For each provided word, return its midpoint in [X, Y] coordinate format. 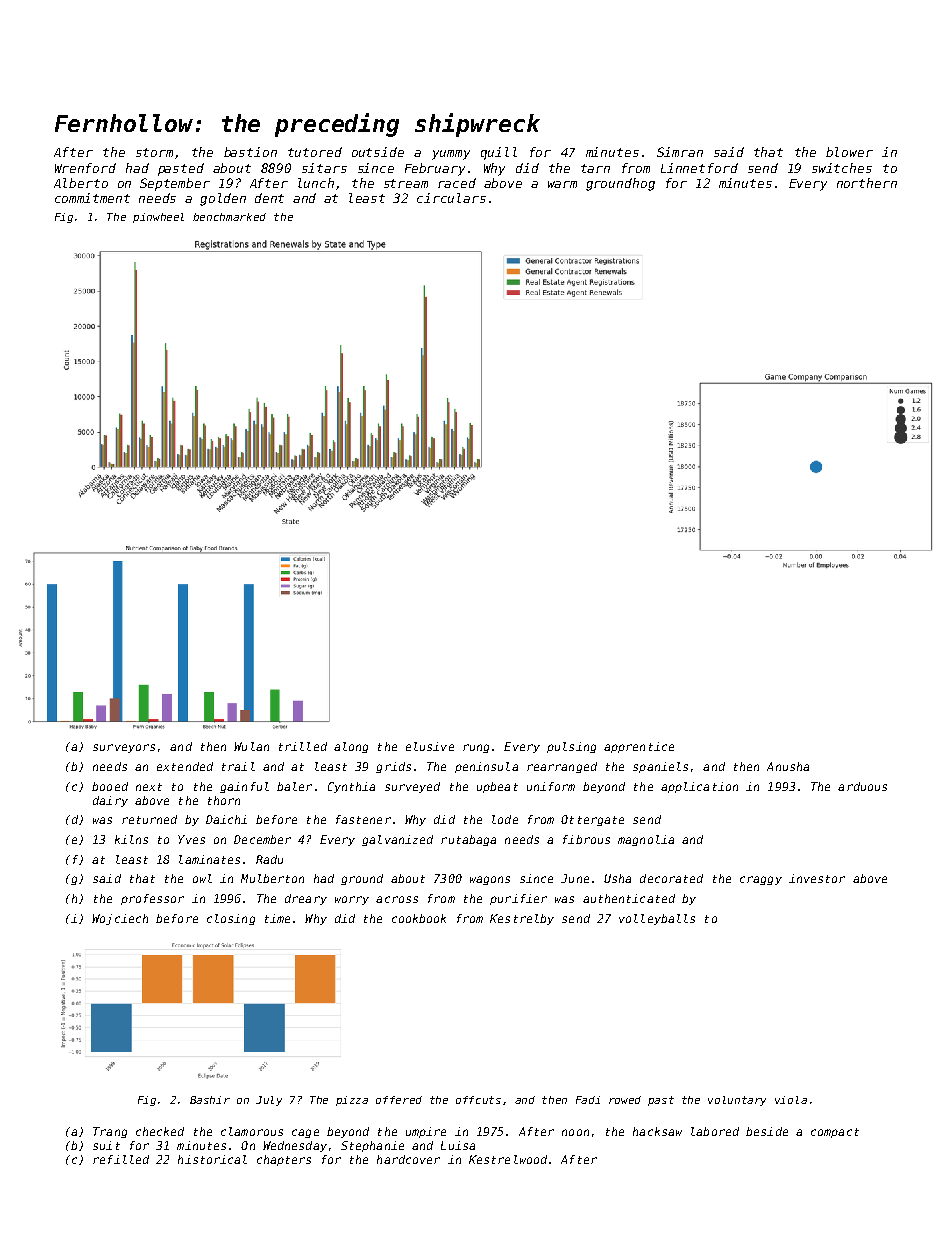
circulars [451, 198]
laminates [209, 859]
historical [212, 1159]
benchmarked [229, 217]
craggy [761, 880]
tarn [595, 168]
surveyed [412, 787]
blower [849, 152]
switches [842, 168]
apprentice [639, 747]
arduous [862, 786]
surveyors [124, 748]
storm [154, 152]
